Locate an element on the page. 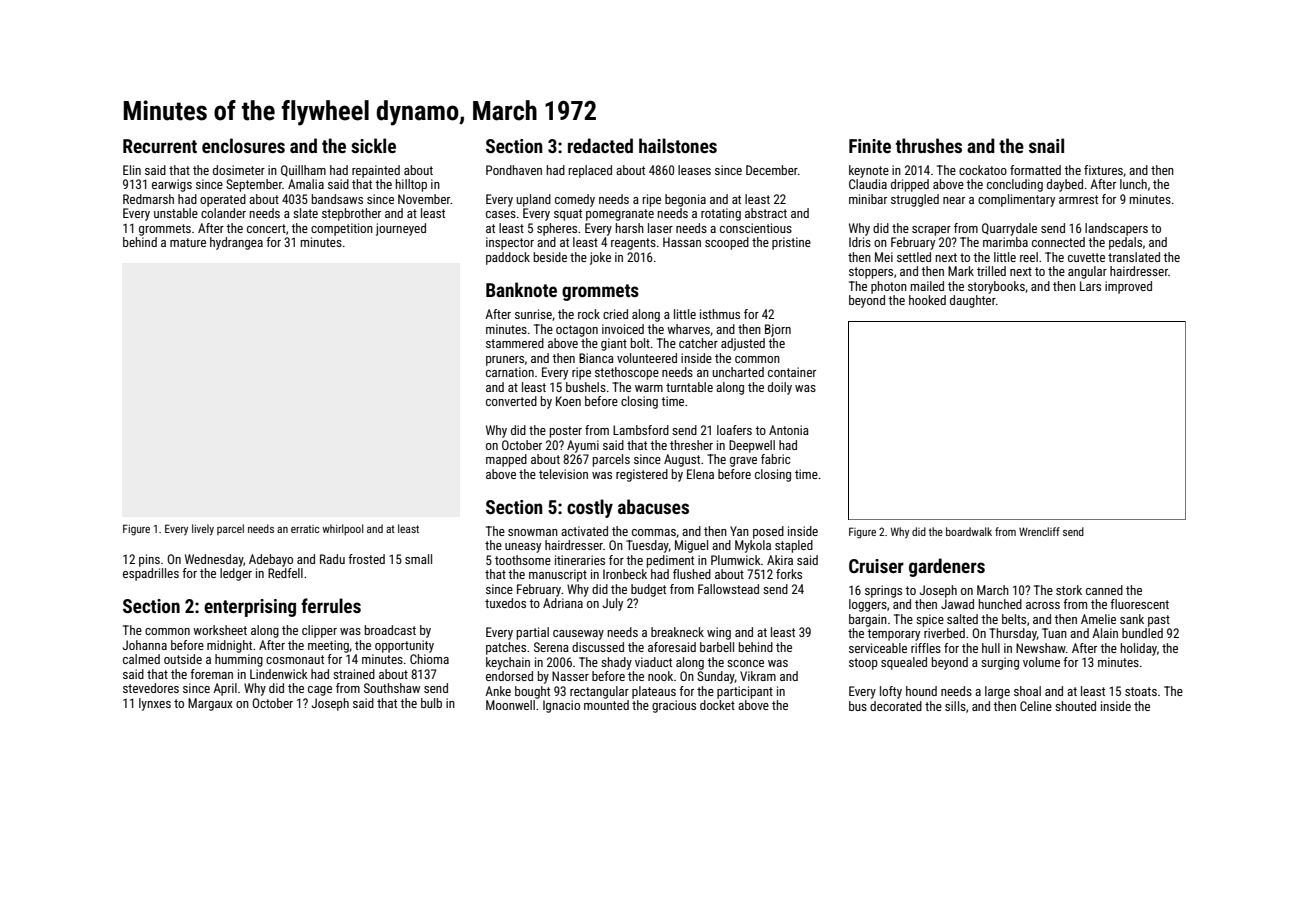 Image resolution: width=1308 pixels, height=924 pixels. worksheet is located at coordinates (220, 630).
